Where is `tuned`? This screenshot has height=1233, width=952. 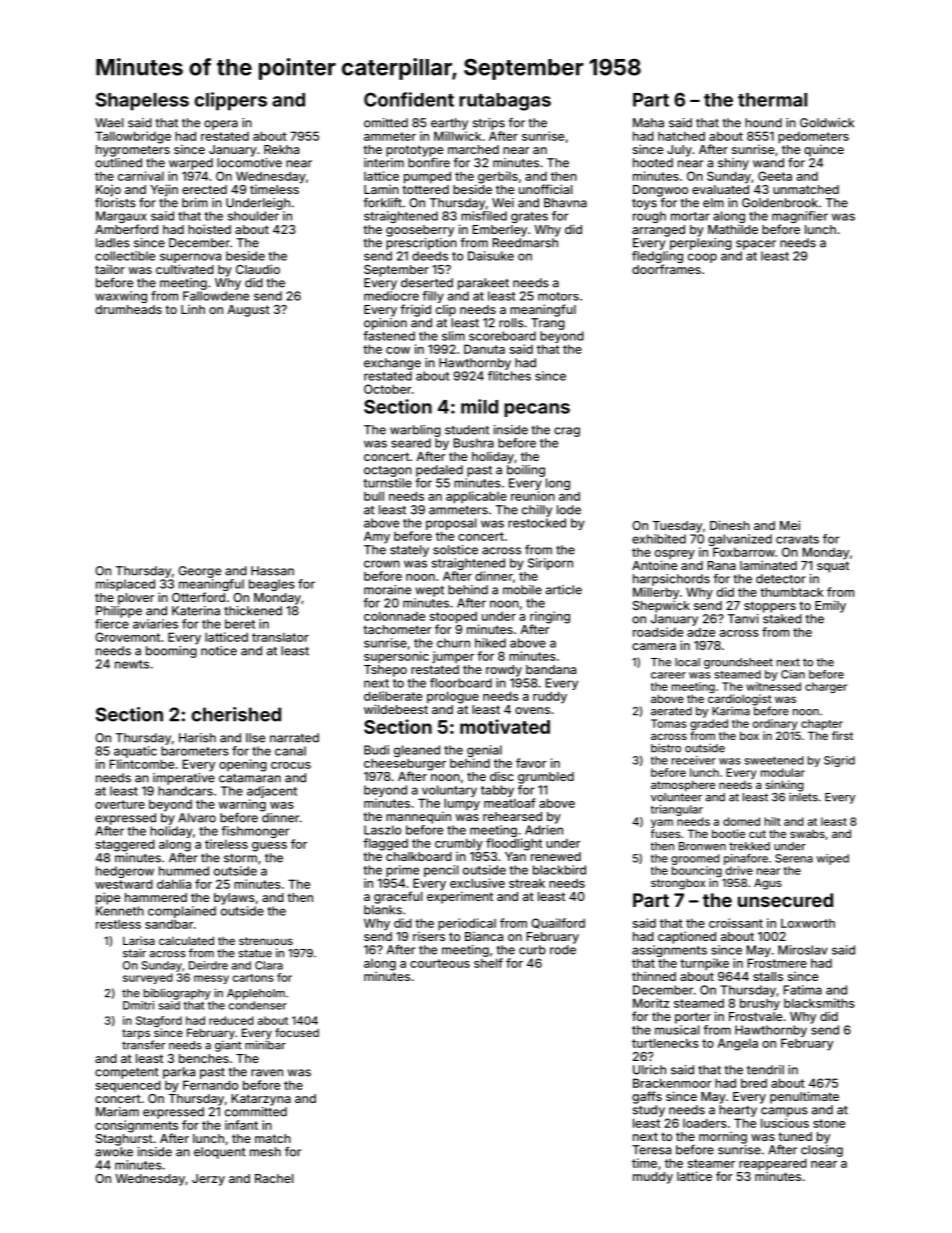
tuned is located at coordinates (795, 1136).
